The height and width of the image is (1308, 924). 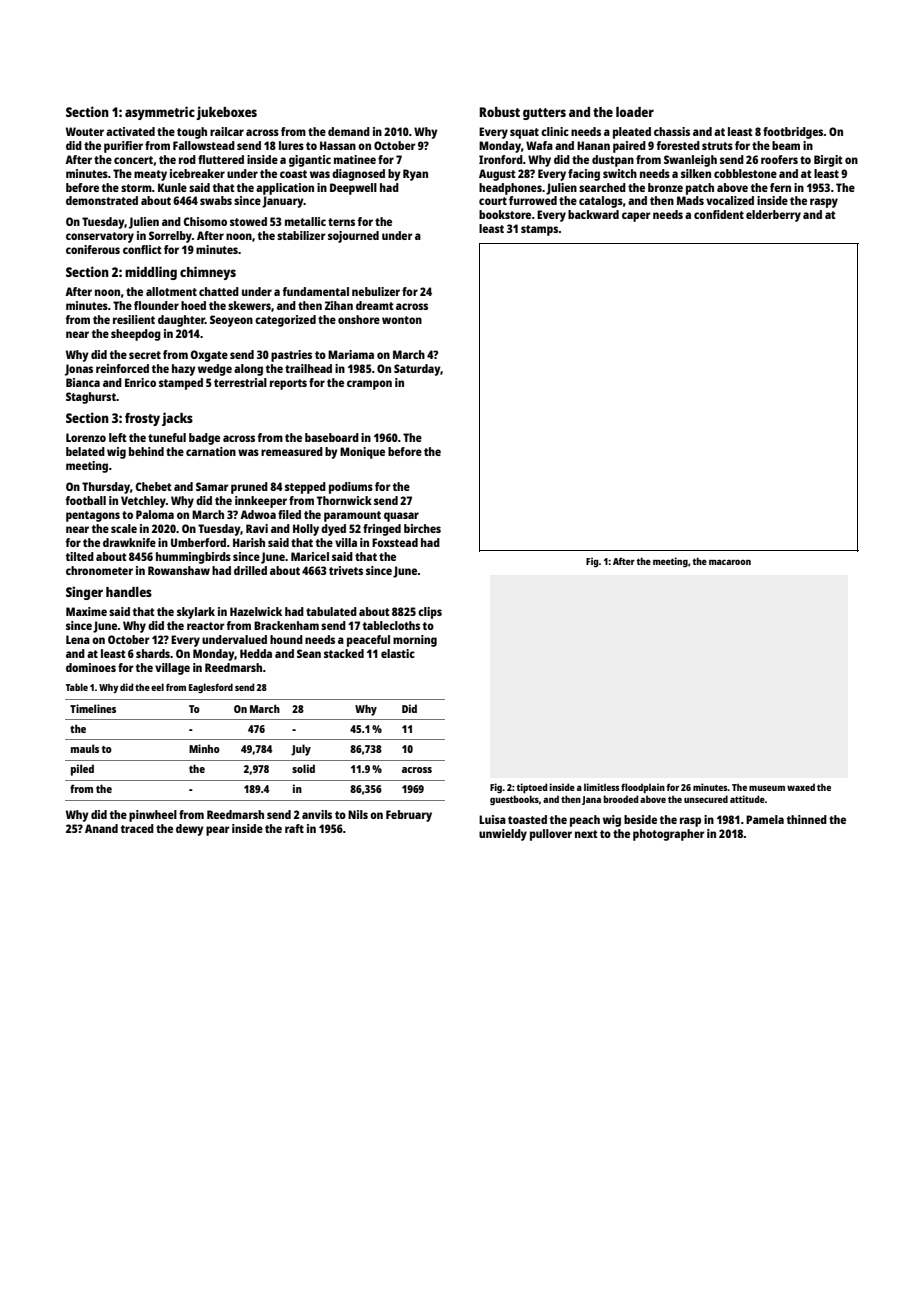 I want to click on asymmetric, so click(x=160, y=113).
